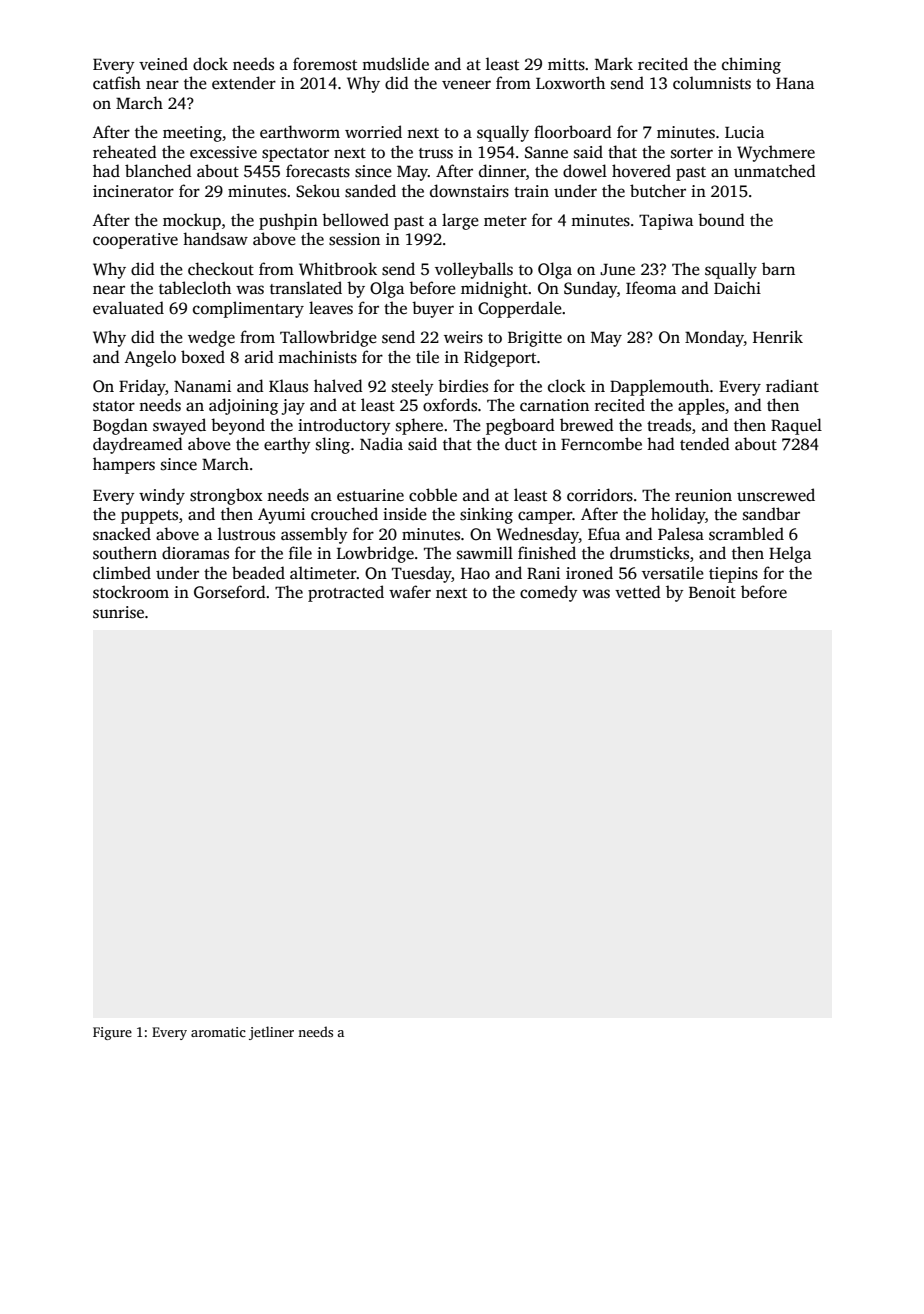 This screenshot has height=1314, width=924. I want to click on comedy, so click(549, 593).
